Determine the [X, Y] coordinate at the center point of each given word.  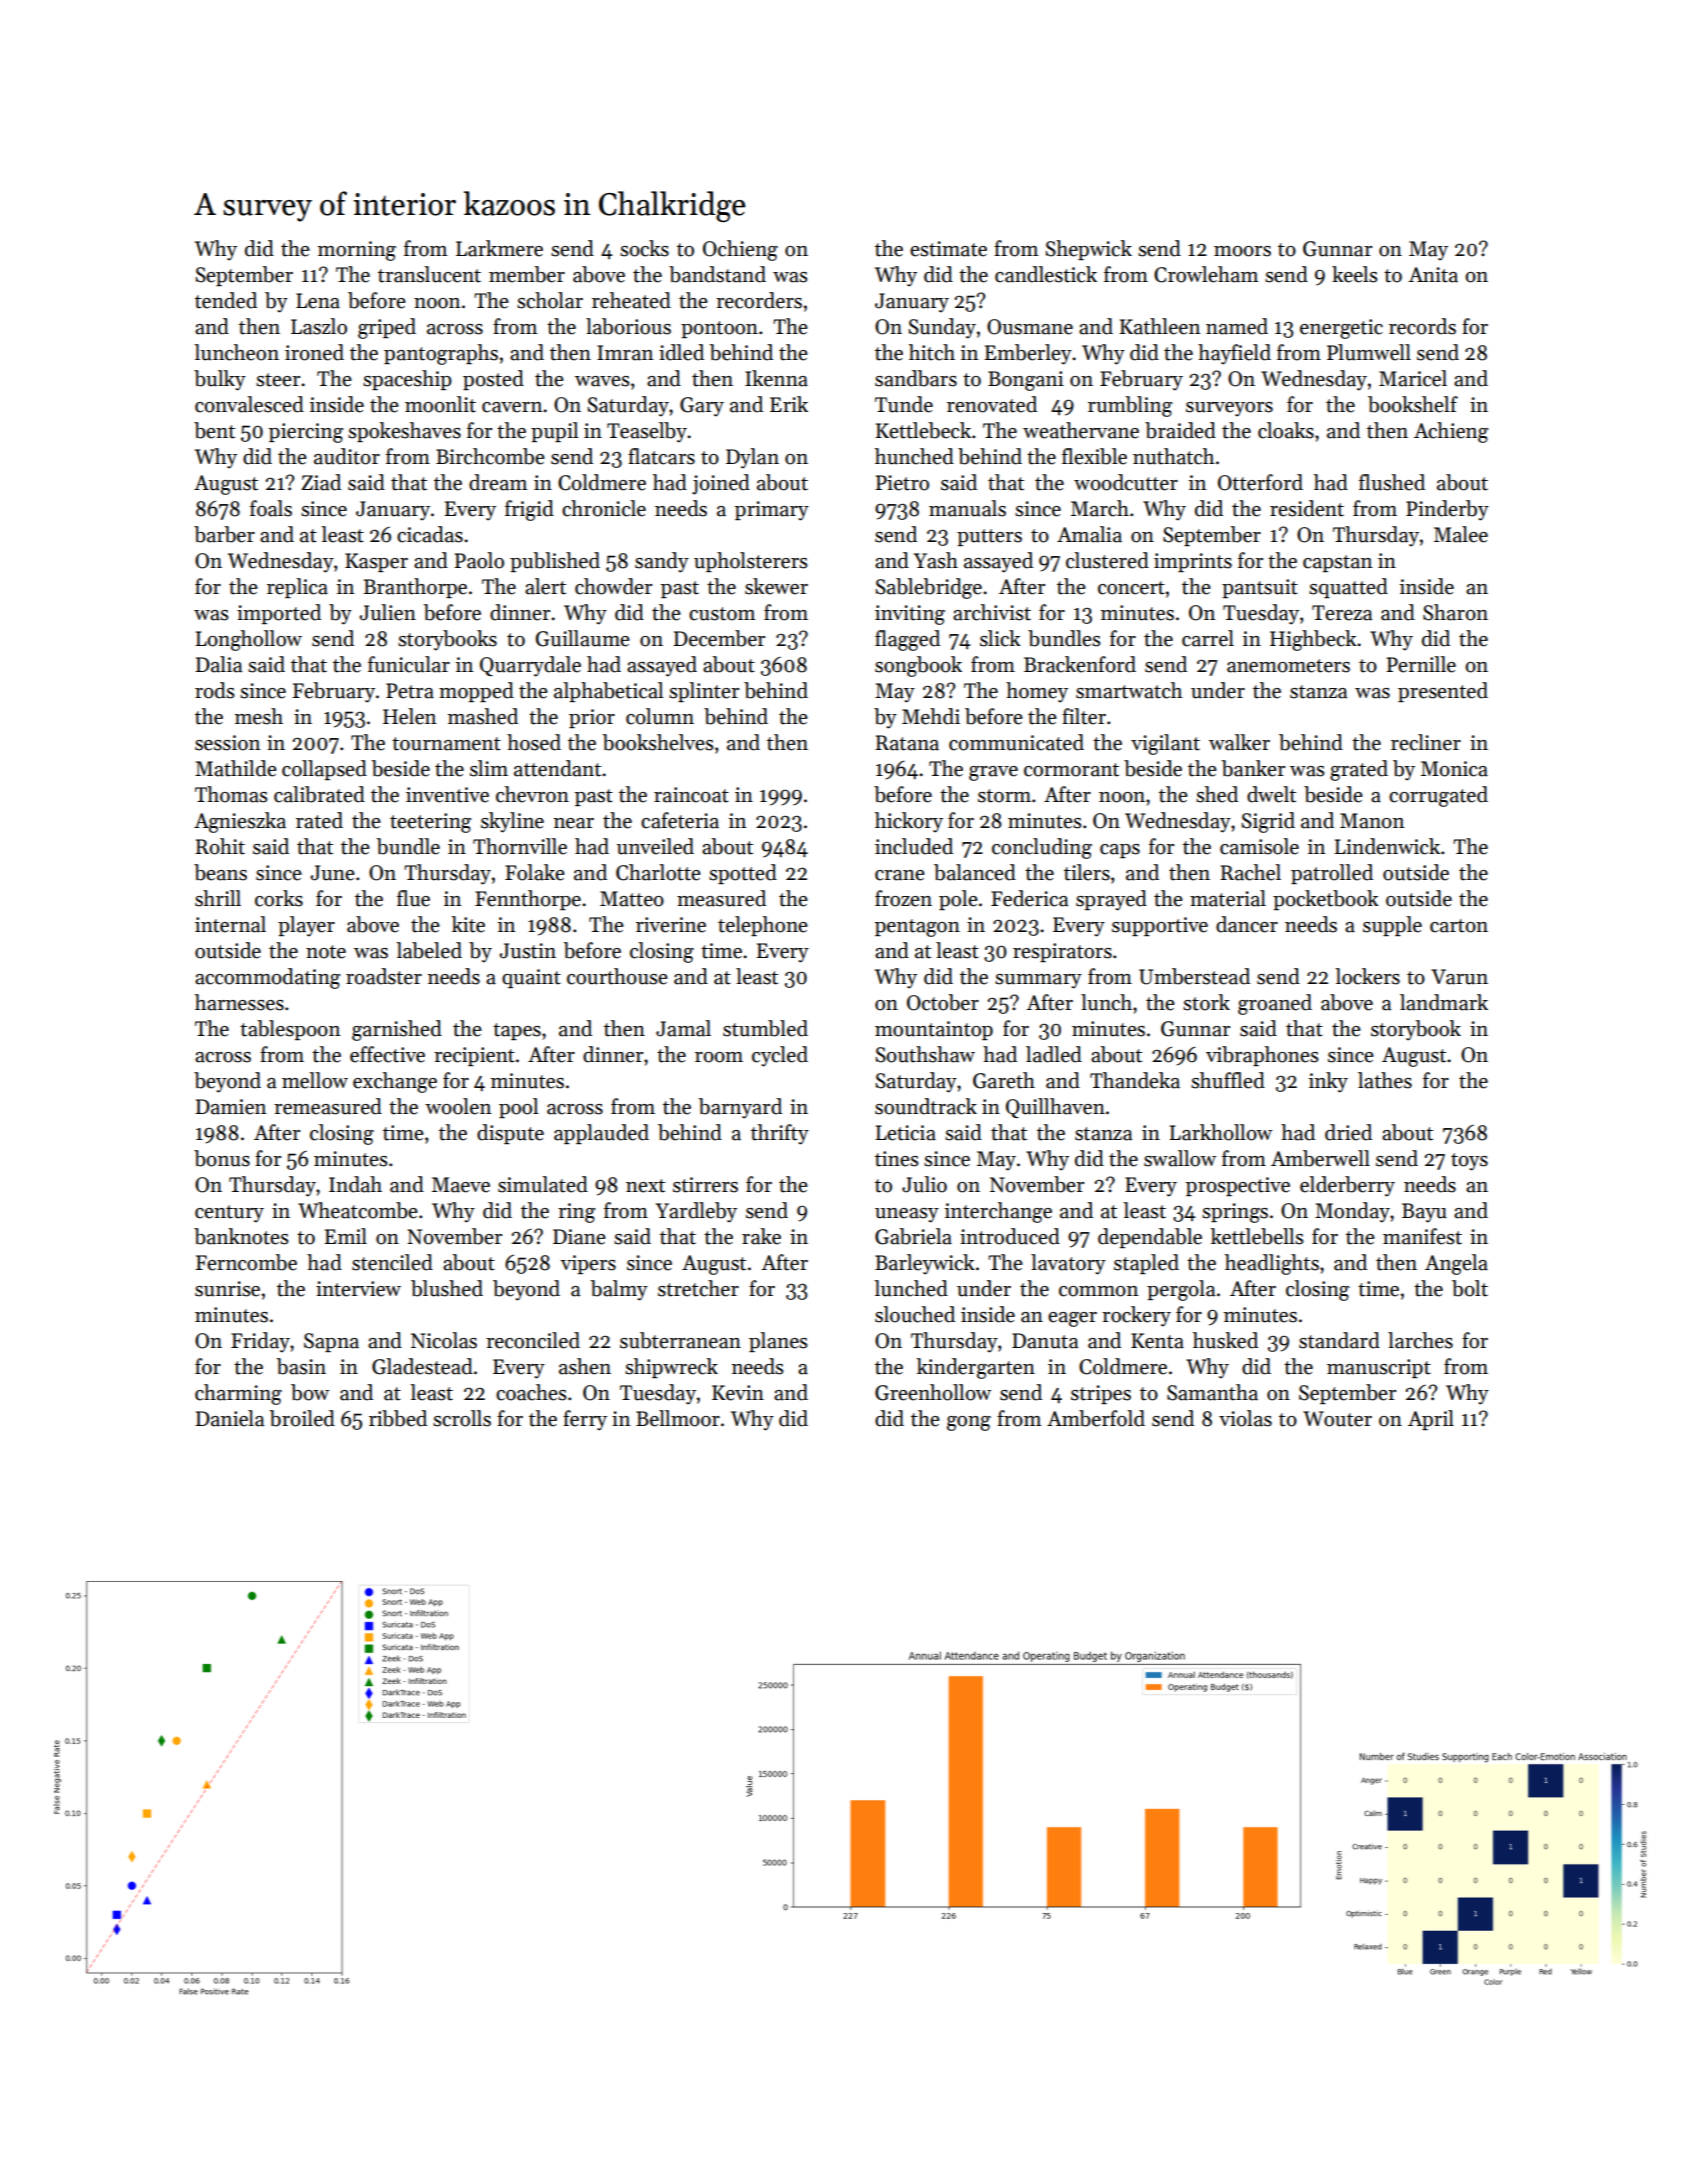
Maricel [1413, 378]
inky [1328, 1082]
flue [413, 898]
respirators [1062, 952]
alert [545, 586]
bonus [222, 1158]
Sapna [331, 1342]
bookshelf [1413, 404]
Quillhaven [1055, 1108]
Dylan [752, 458]
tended [226, 300]
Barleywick [925, 1264]
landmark [1444, 1002]
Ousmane [1030, 327]
